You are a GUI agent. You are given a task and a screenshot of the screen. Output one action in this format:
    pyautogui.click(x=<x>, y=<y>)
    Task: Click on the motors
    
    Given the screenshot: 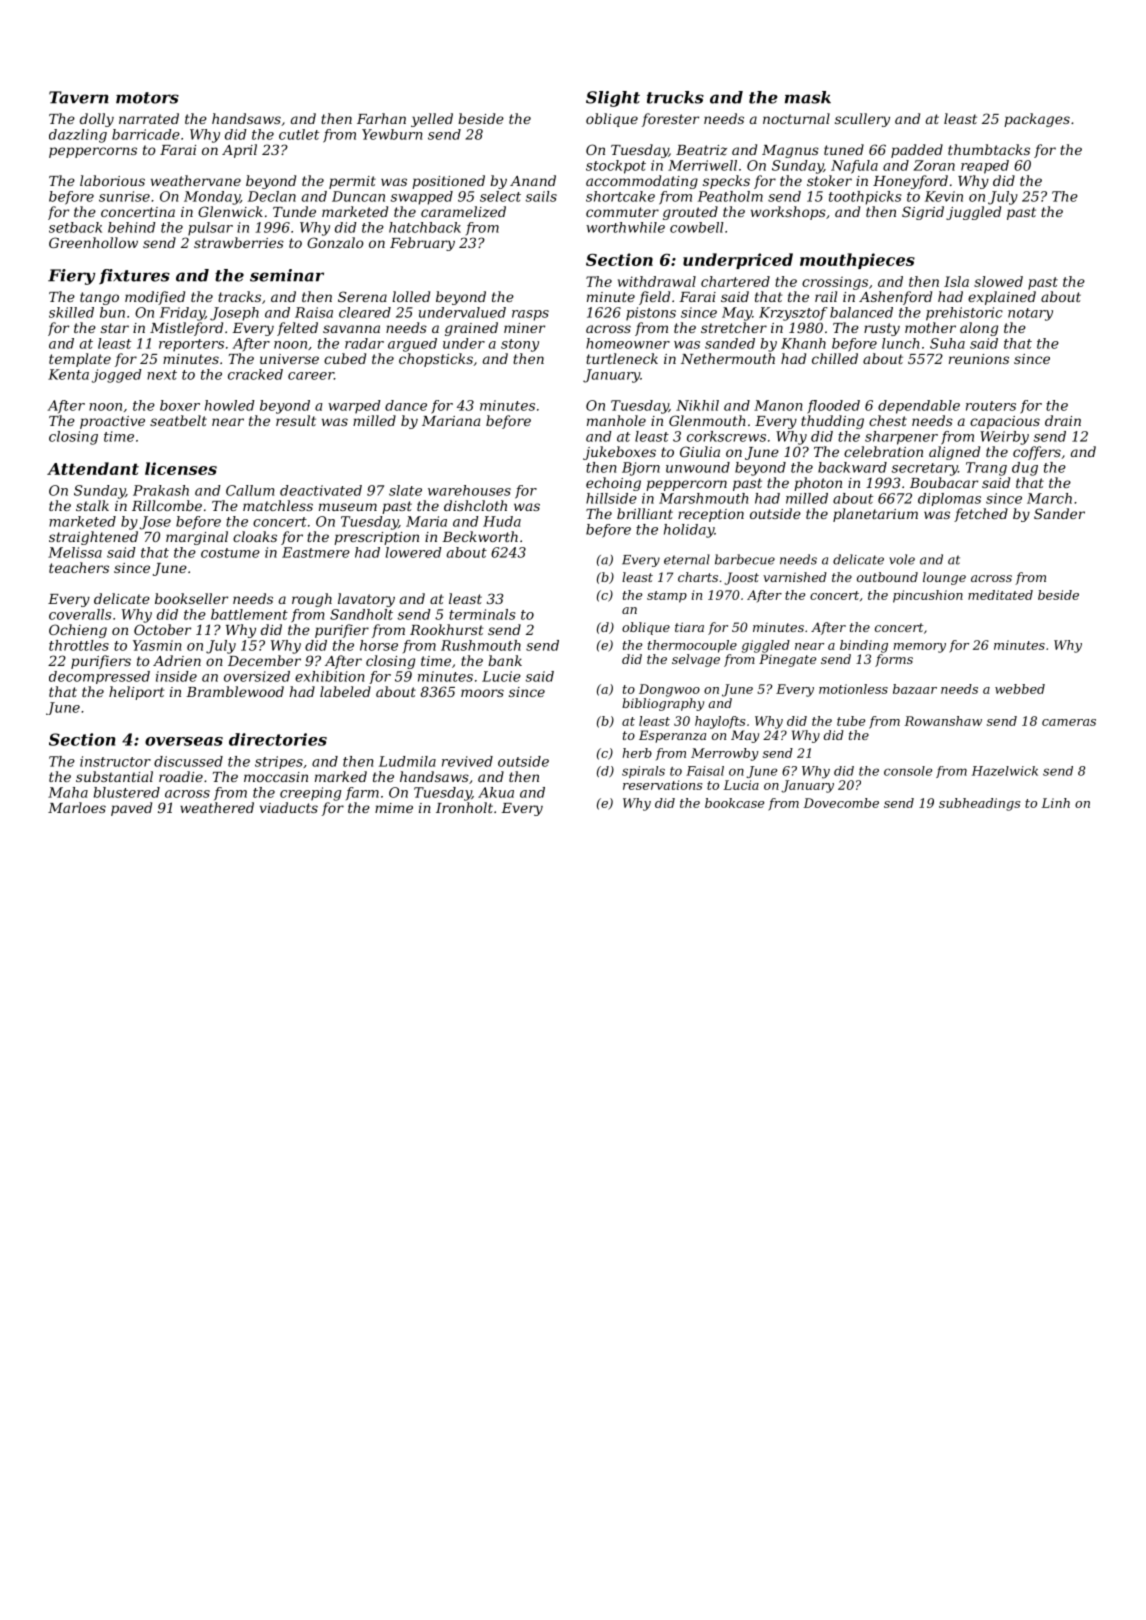 What is the action you would take?
    pyautogui.click(x=147, y=98)
